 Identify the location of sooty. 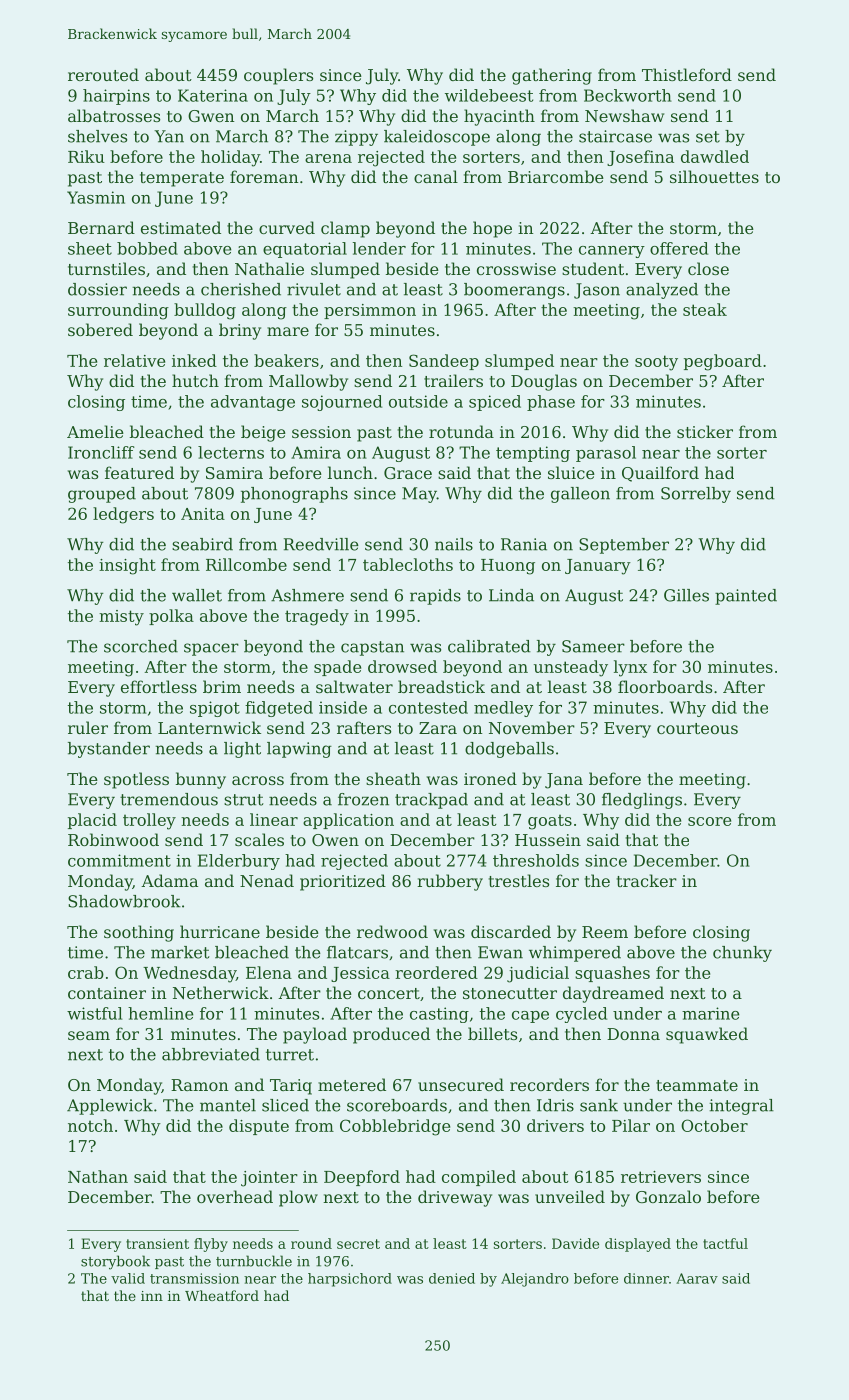
(656, 363).
